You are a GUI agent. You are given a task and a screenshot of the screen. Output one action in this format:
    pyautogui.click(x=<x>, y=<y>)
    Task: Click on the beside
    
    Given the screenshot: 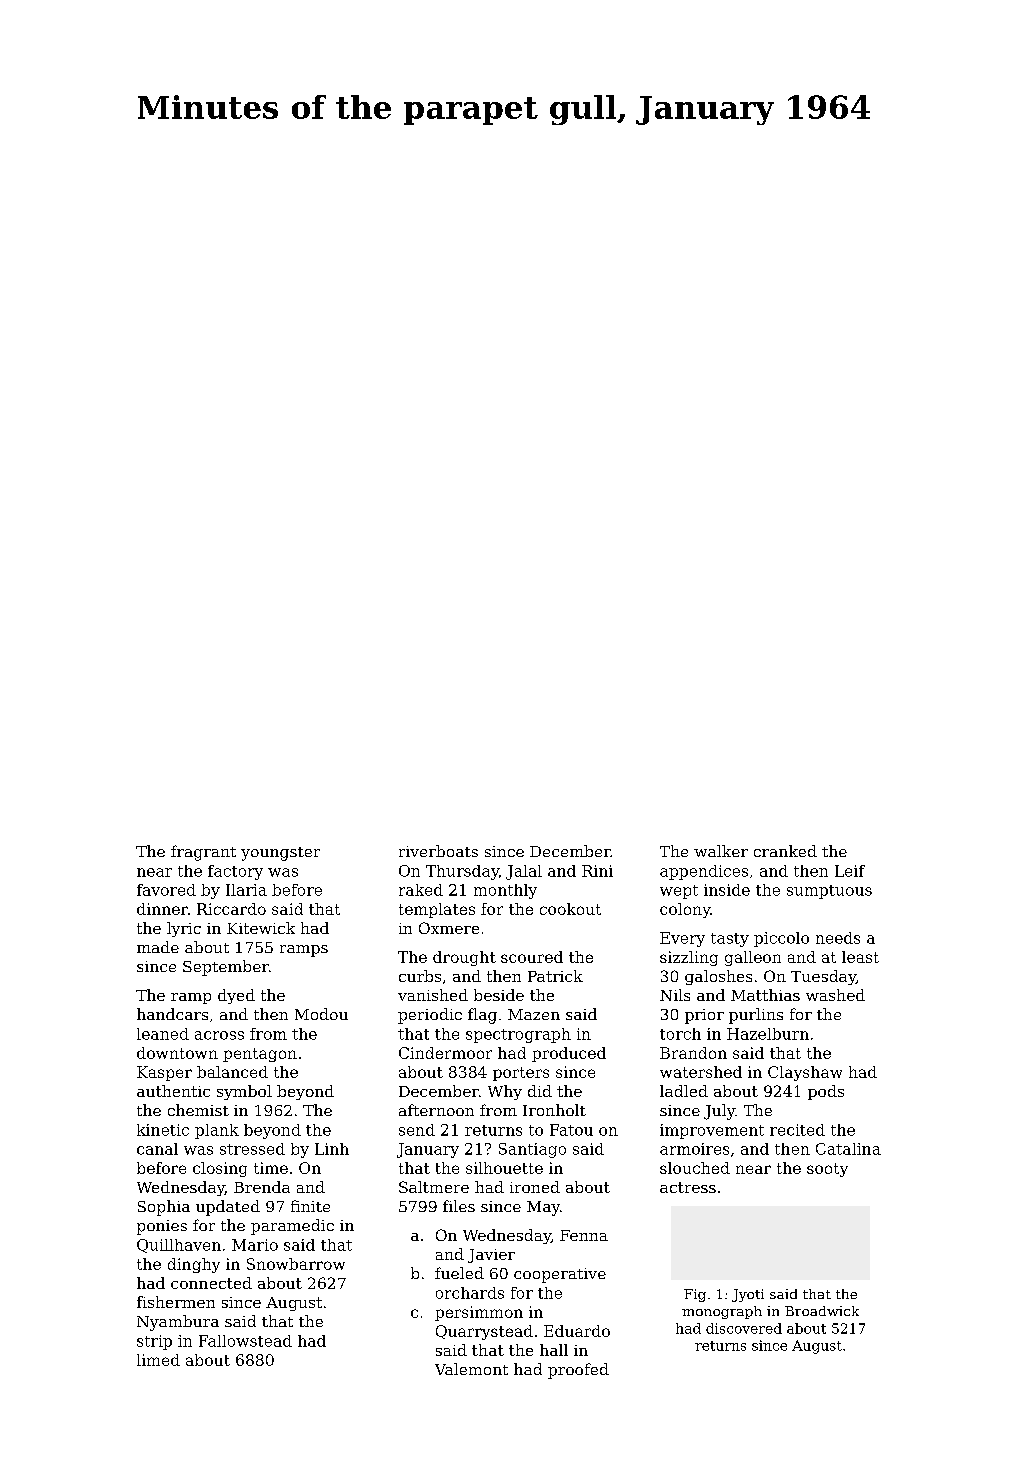 What is the action you would take?
    pyautogui.click(x=499, y=995)
